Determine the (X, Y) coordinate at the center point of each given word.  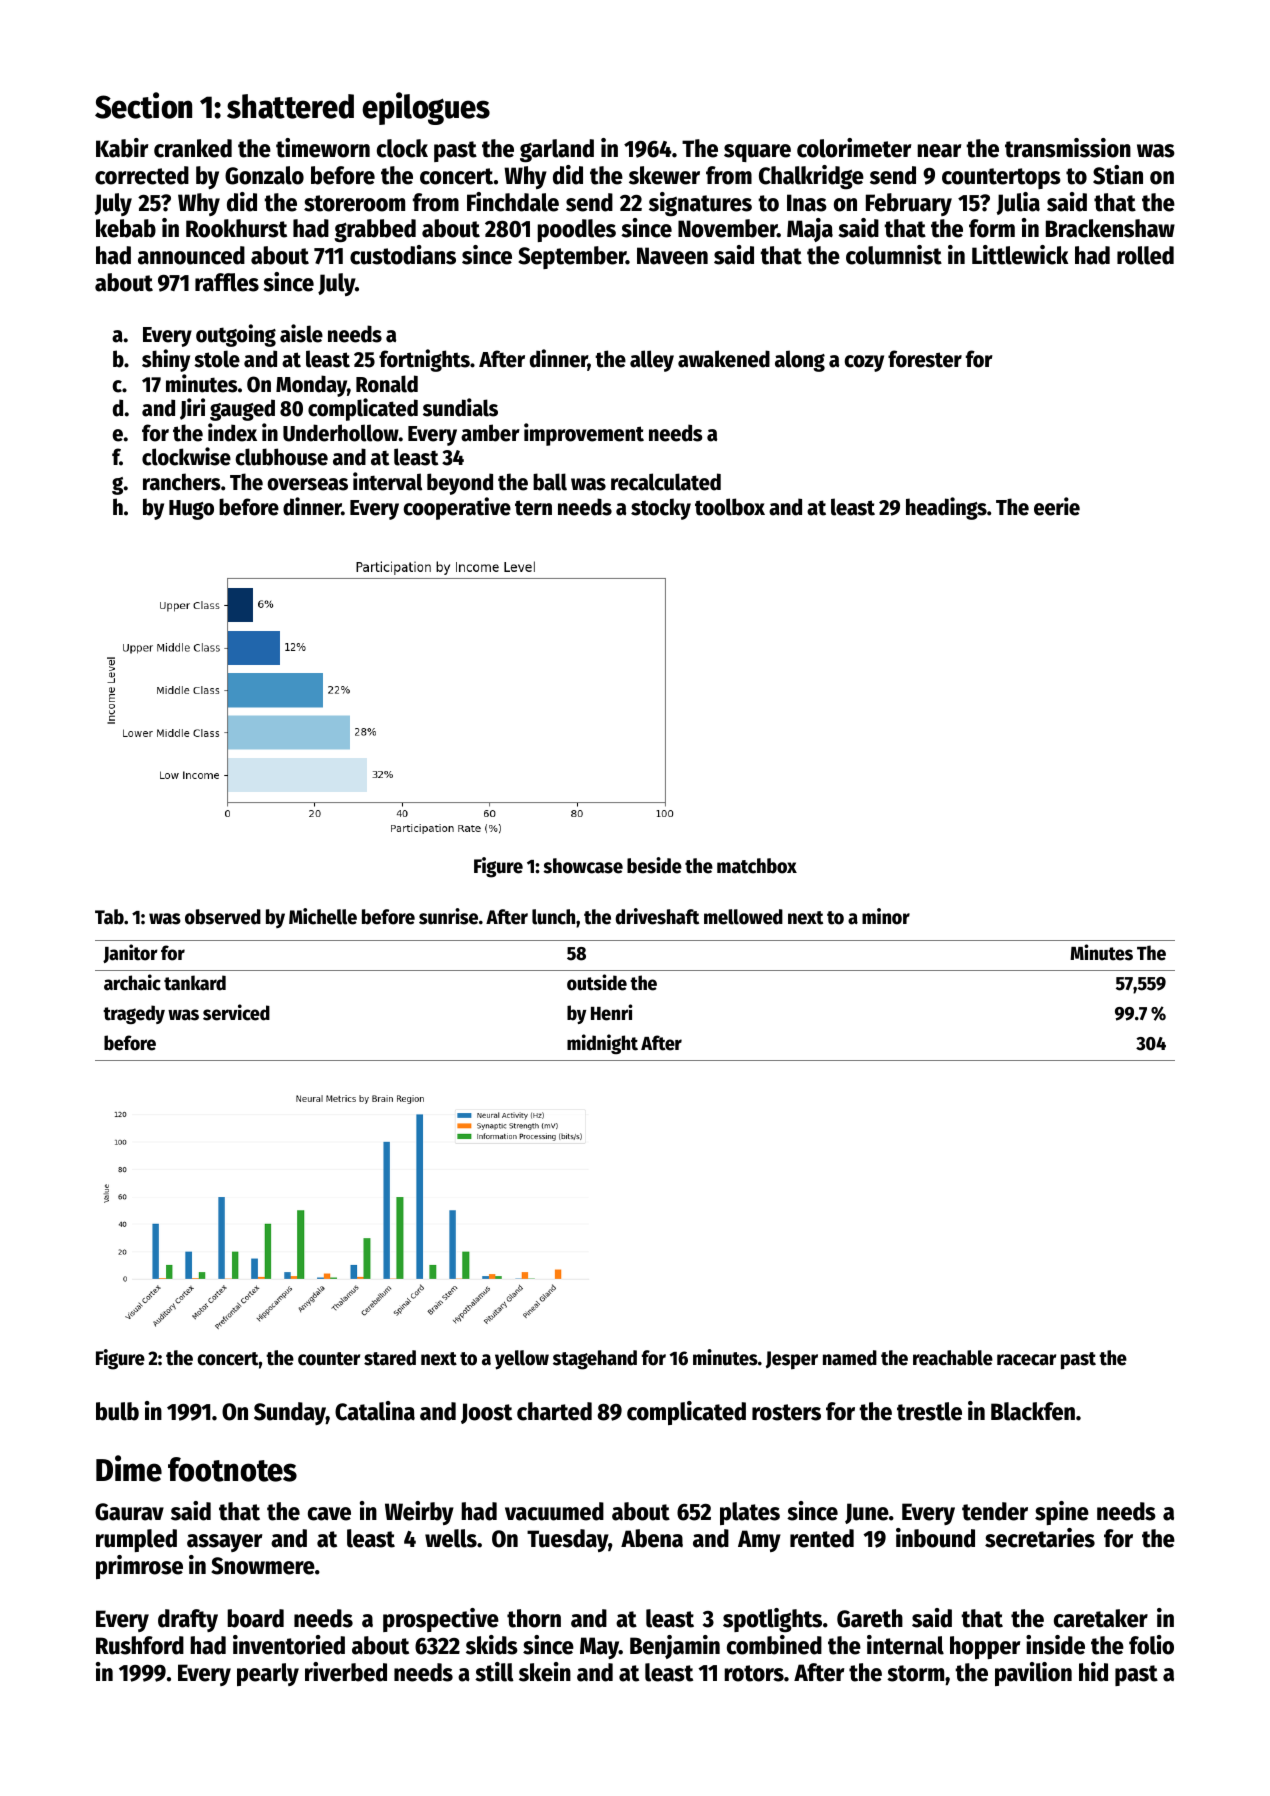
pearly (268, 1674)
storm (915, 1673)
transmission (1068, 148)
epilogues (426, 108)
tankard (195, 983)
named (850, 1358)
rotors (754, 1673)
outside (597, 982)
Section (143, 105)
